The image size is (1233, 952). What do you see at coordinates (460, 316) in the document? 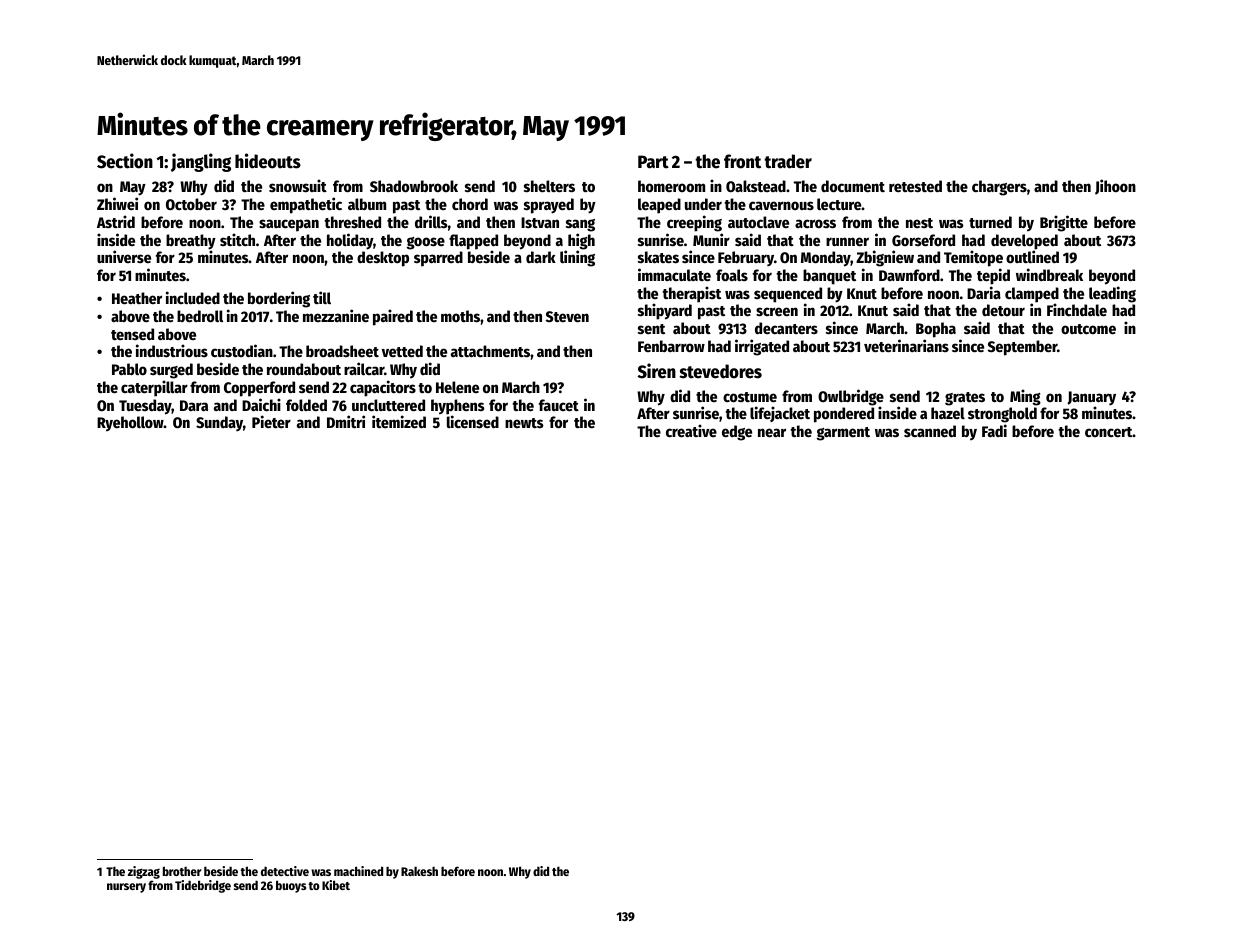
I see `moths` at bounding box center [460, 316].
